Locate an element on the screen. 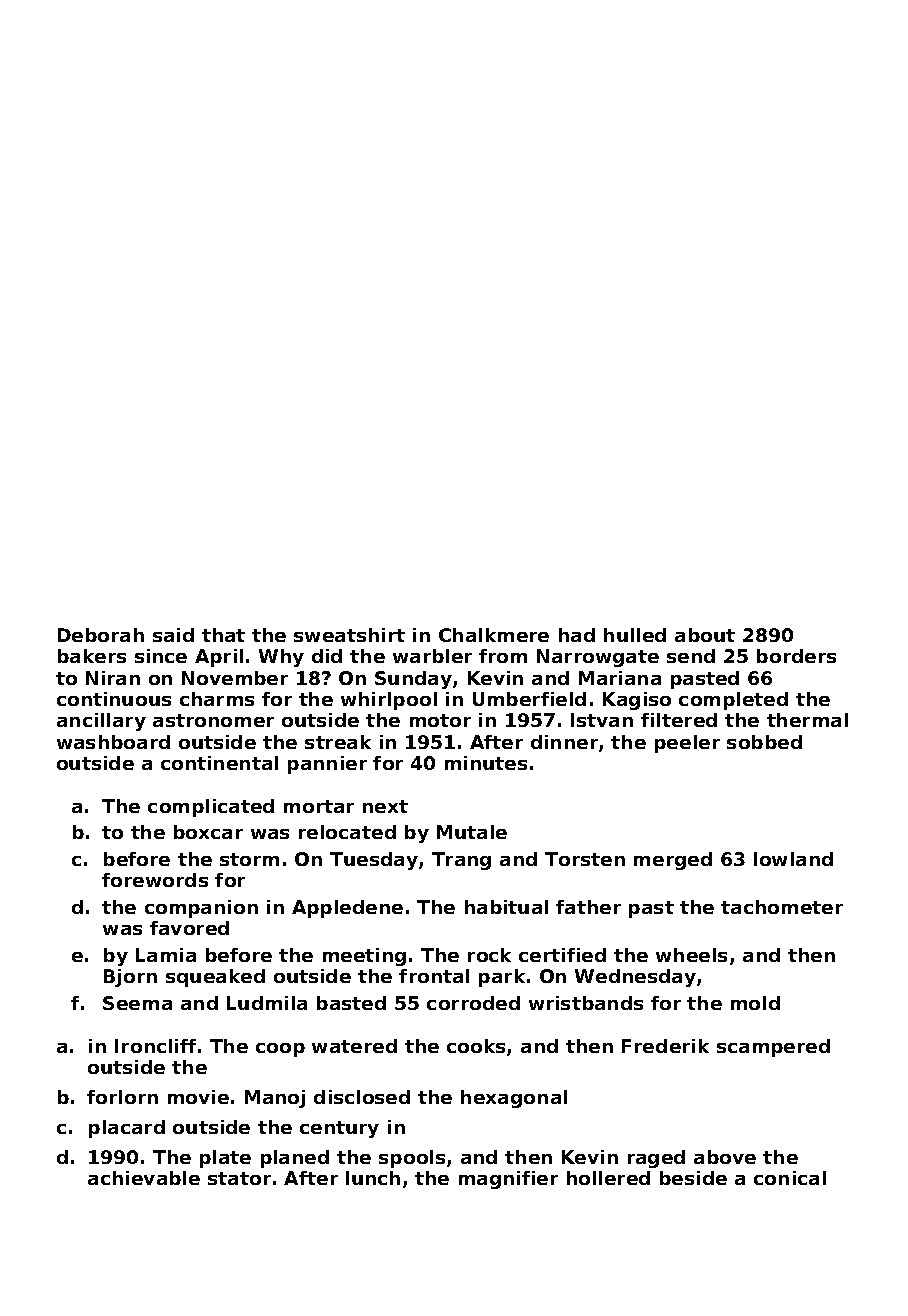 This screenshot has width=908, height=1316. that is located at coordinates (223, 635).
